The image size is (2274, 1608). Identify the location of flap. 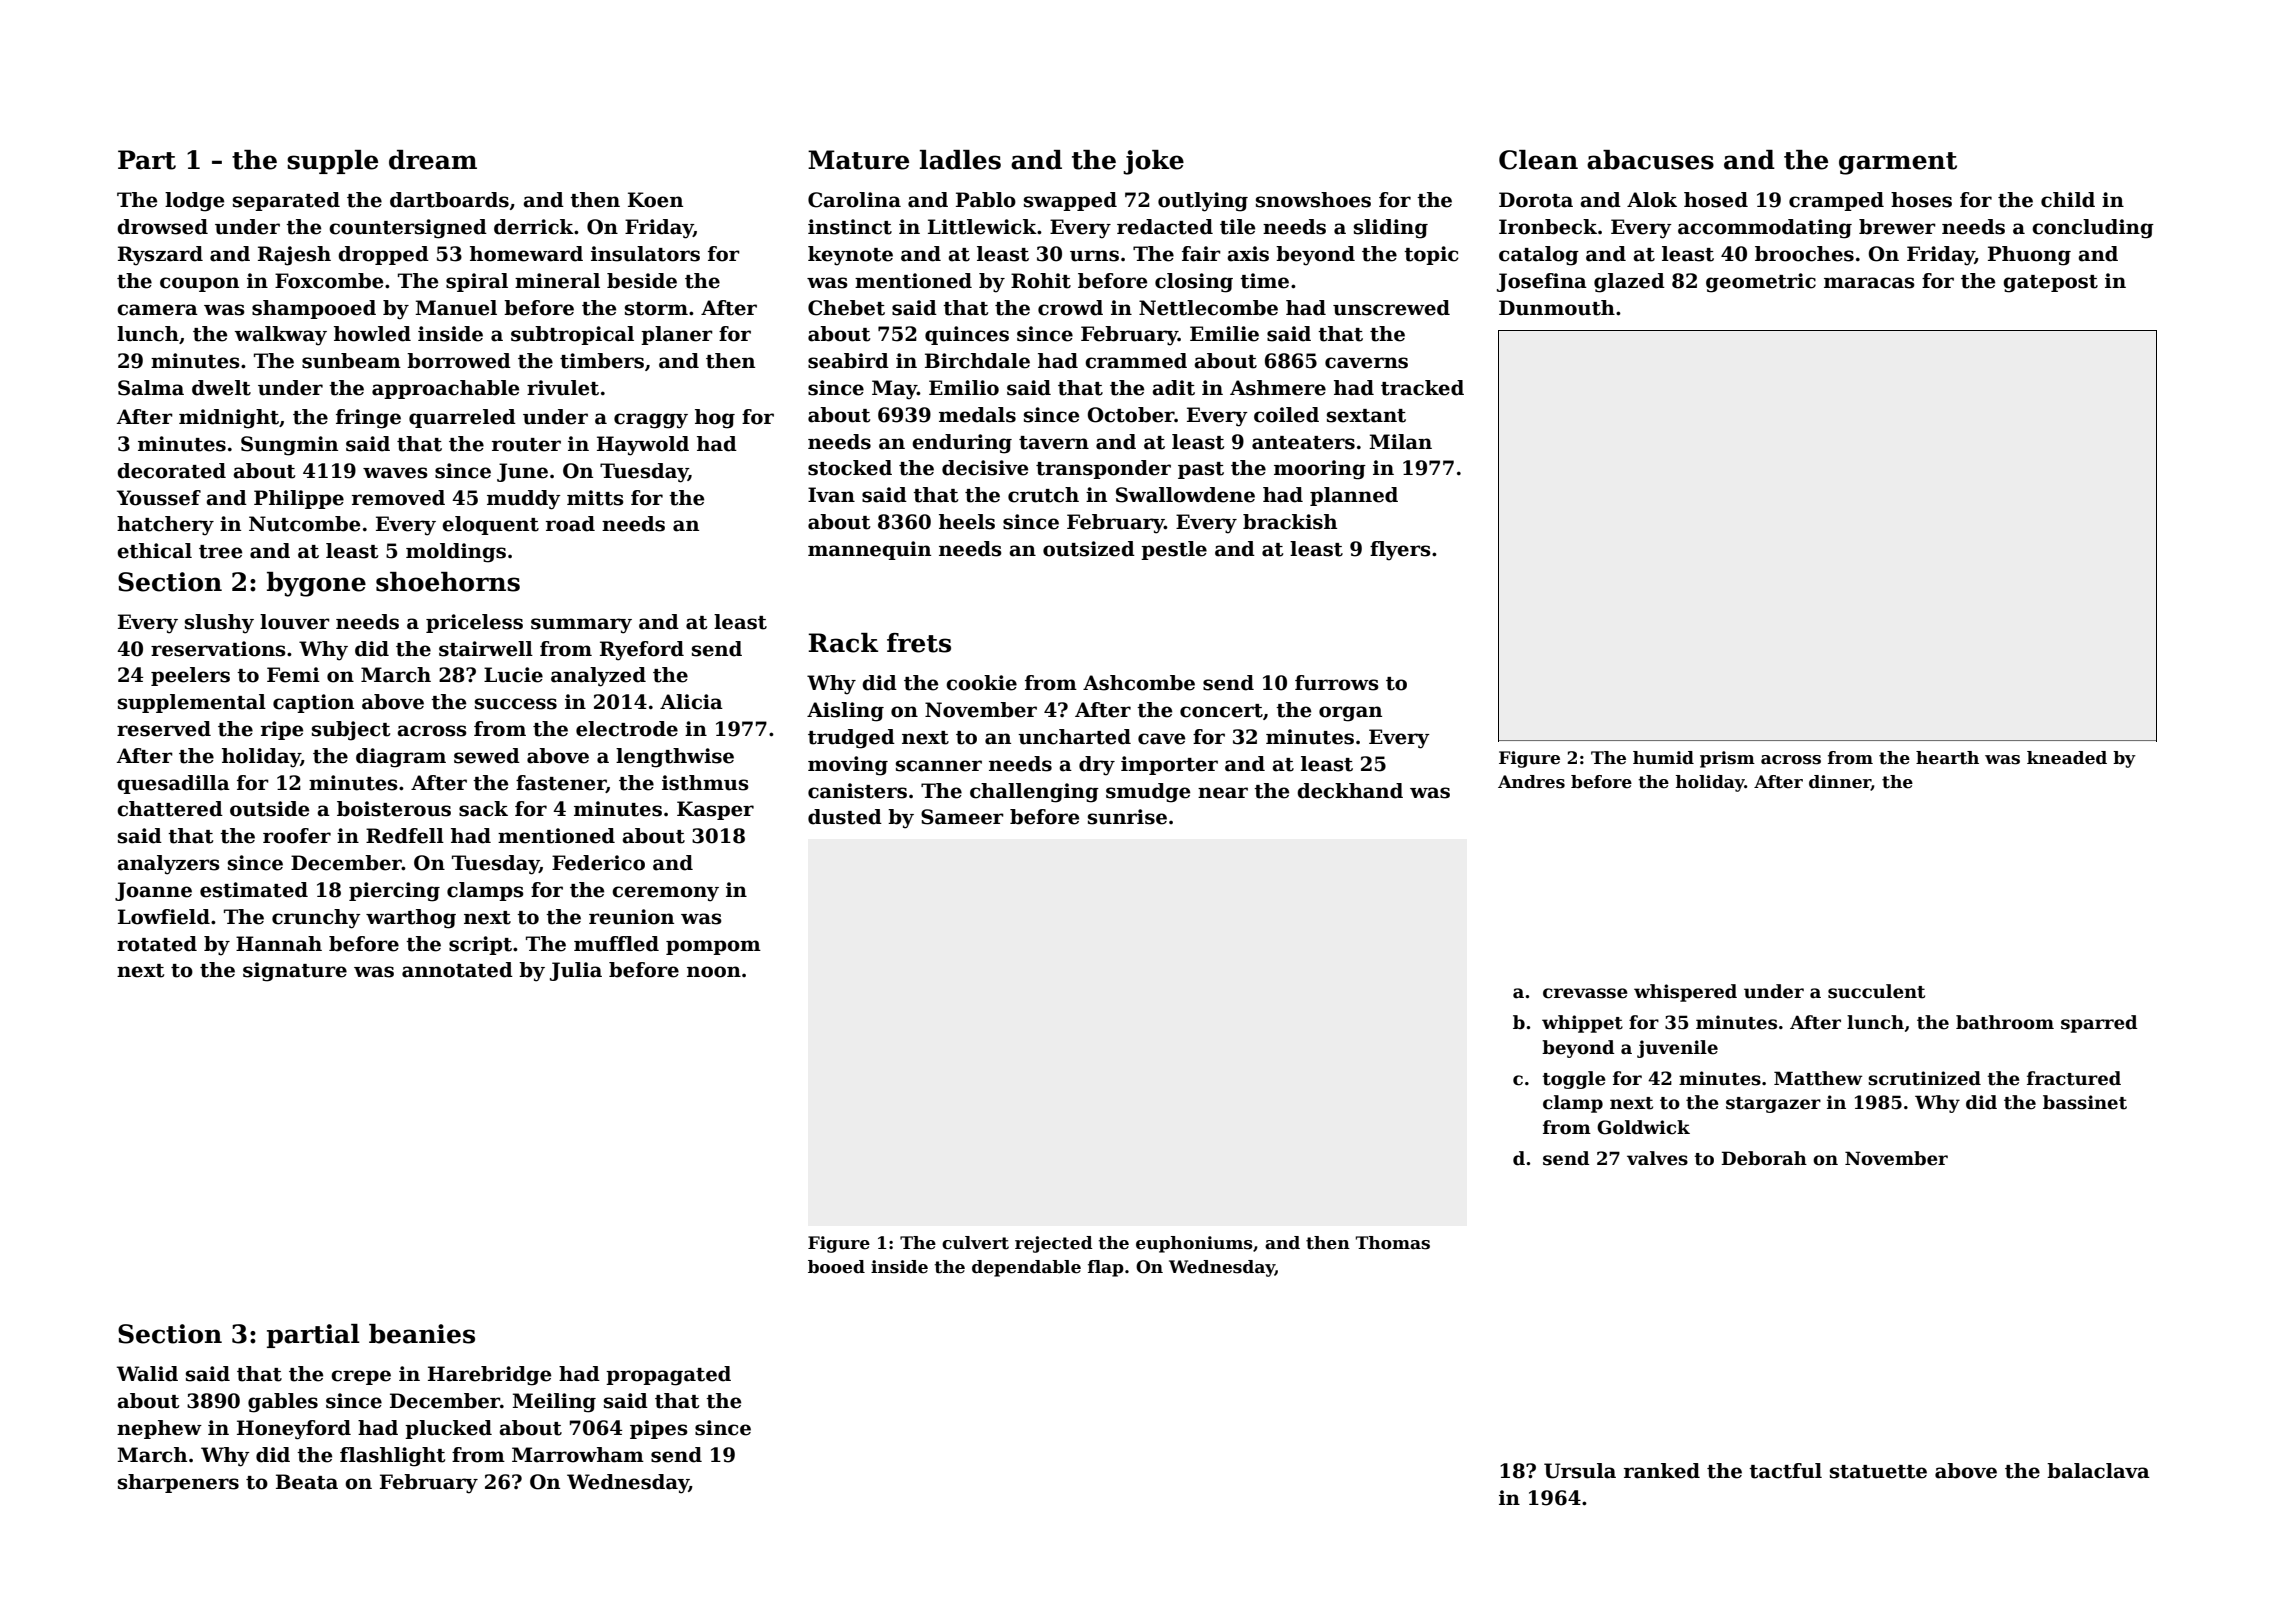
(1106, 1268).
